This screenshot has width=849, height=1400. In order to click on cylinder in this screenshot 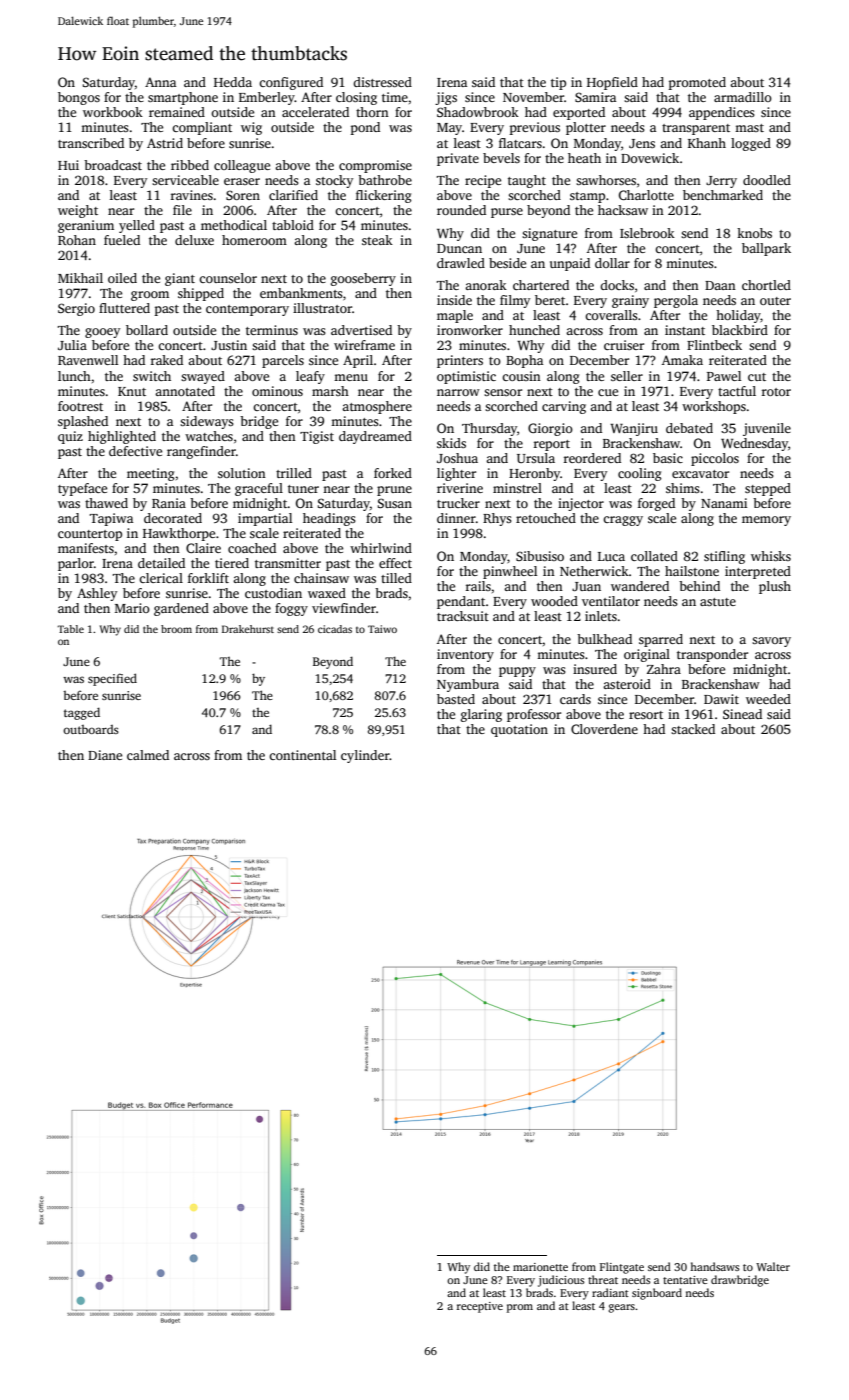, I will do `click(365, 756)`.
